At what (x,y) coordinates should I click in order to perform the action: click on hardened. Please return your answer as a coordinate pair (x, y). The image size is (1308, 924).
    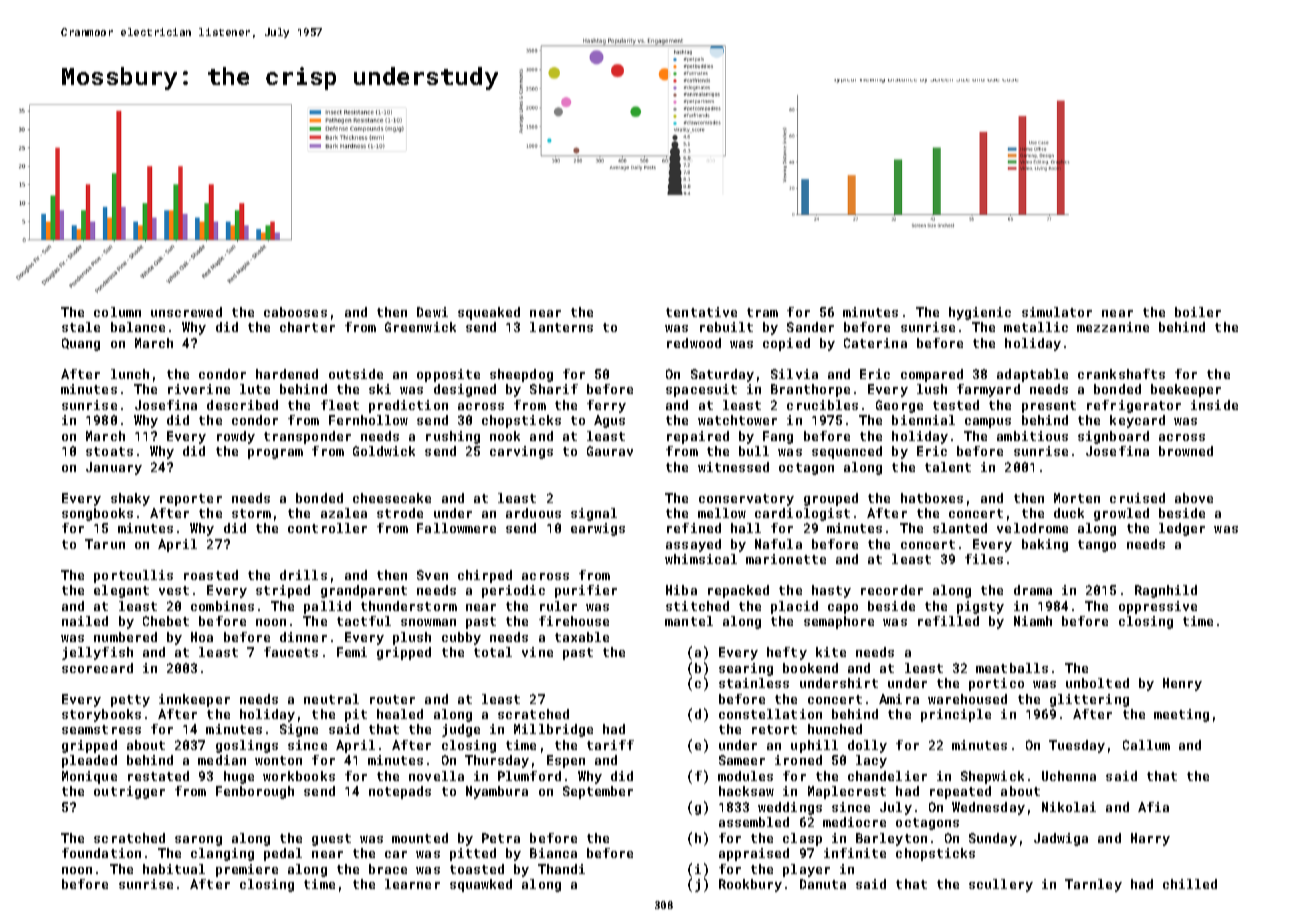
    Looking at the image, I should click on (287, 374).
